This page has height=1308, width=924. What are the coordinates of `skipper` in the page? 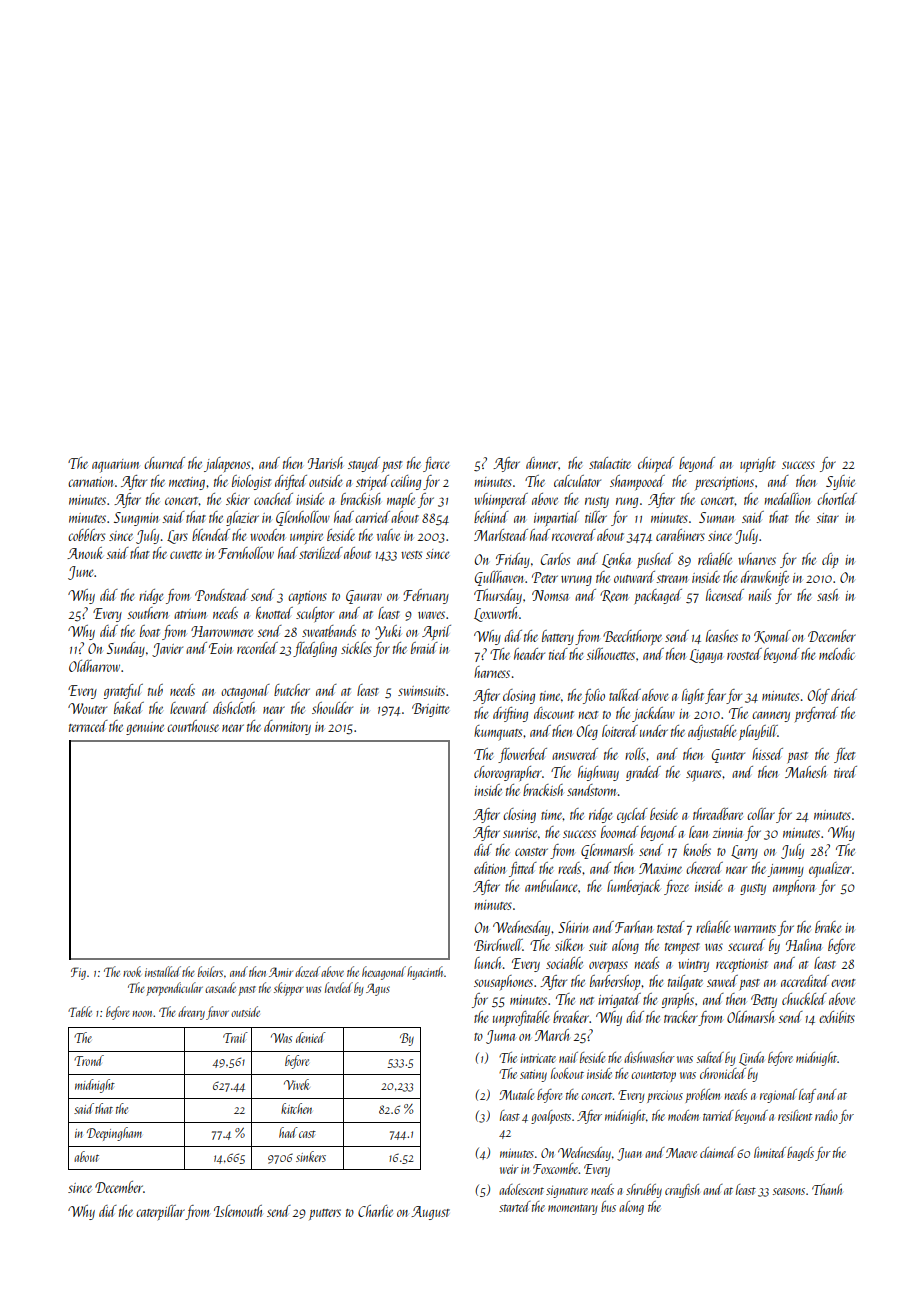 It's located at (288, 989).
